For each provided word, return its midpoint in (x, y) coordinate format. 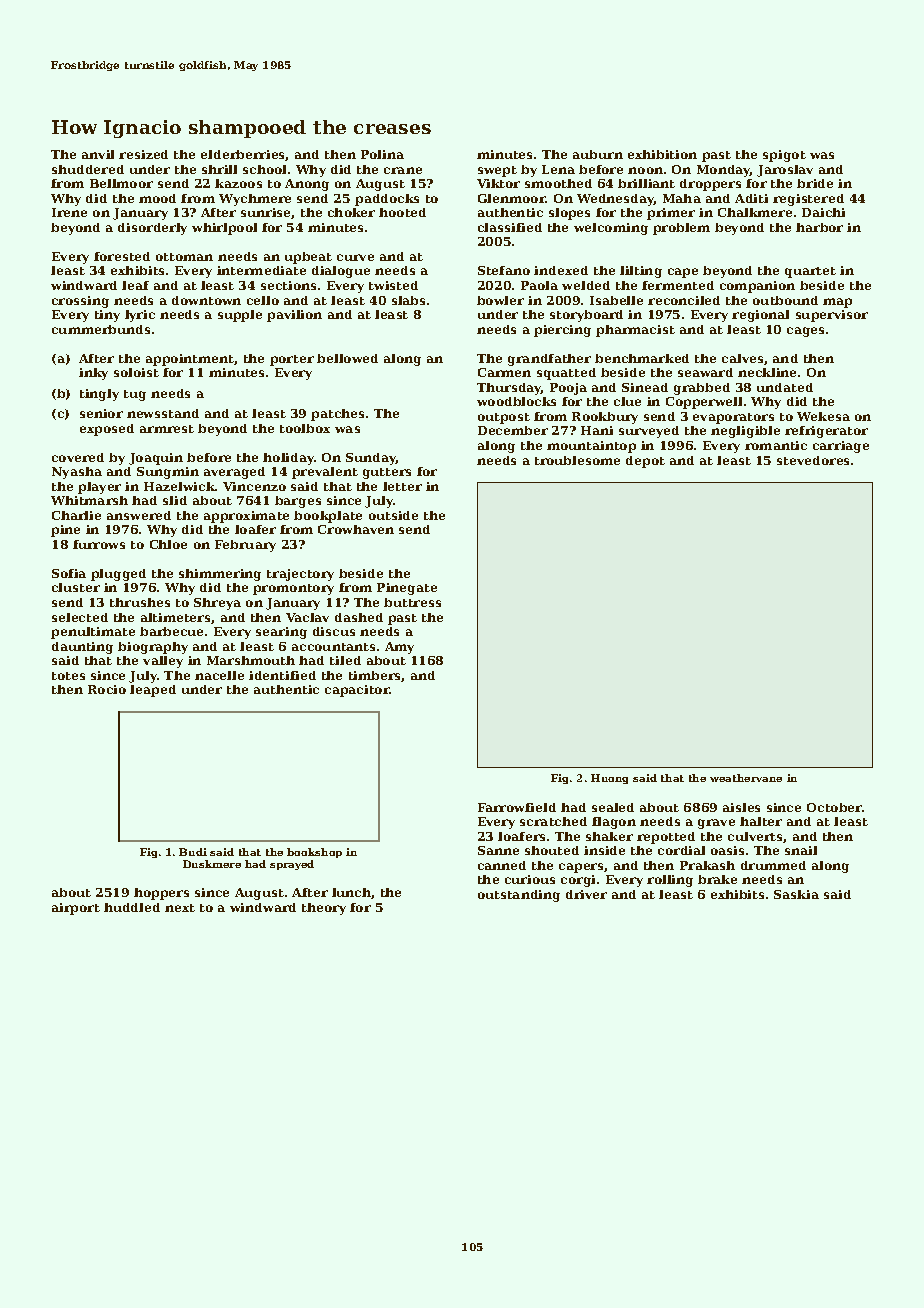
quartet (810, 272)
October (834, 807)
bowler (500, 300)
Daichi (823, 212)
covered (78, 457)
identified (282, 675)
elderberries (243, 155)
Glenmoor (512, 198)
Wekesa (823, 416)
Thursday (509, 389)
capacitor (357, 691)
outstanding (519, 896)
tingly (99, 395)
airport (76, 909)
